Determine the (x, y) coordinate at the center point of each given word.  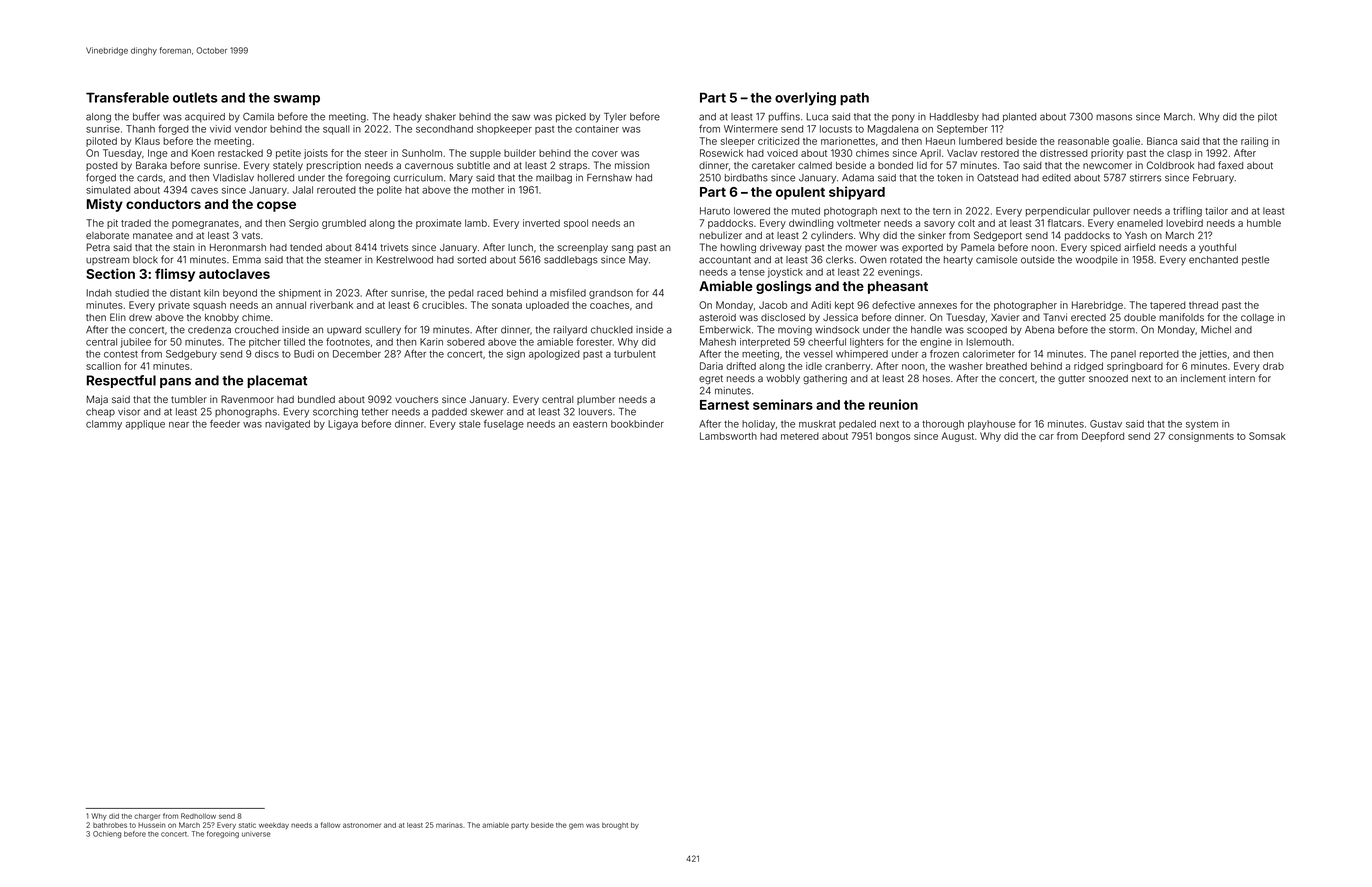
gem (576, 826)
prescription (334, 166)
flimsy (175, 275)
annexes (937, 306)
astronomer (362, 825)
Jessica (840, 317)
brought (615, 826)
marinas (449, 825)
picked (571, 117)
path (854, 99)
